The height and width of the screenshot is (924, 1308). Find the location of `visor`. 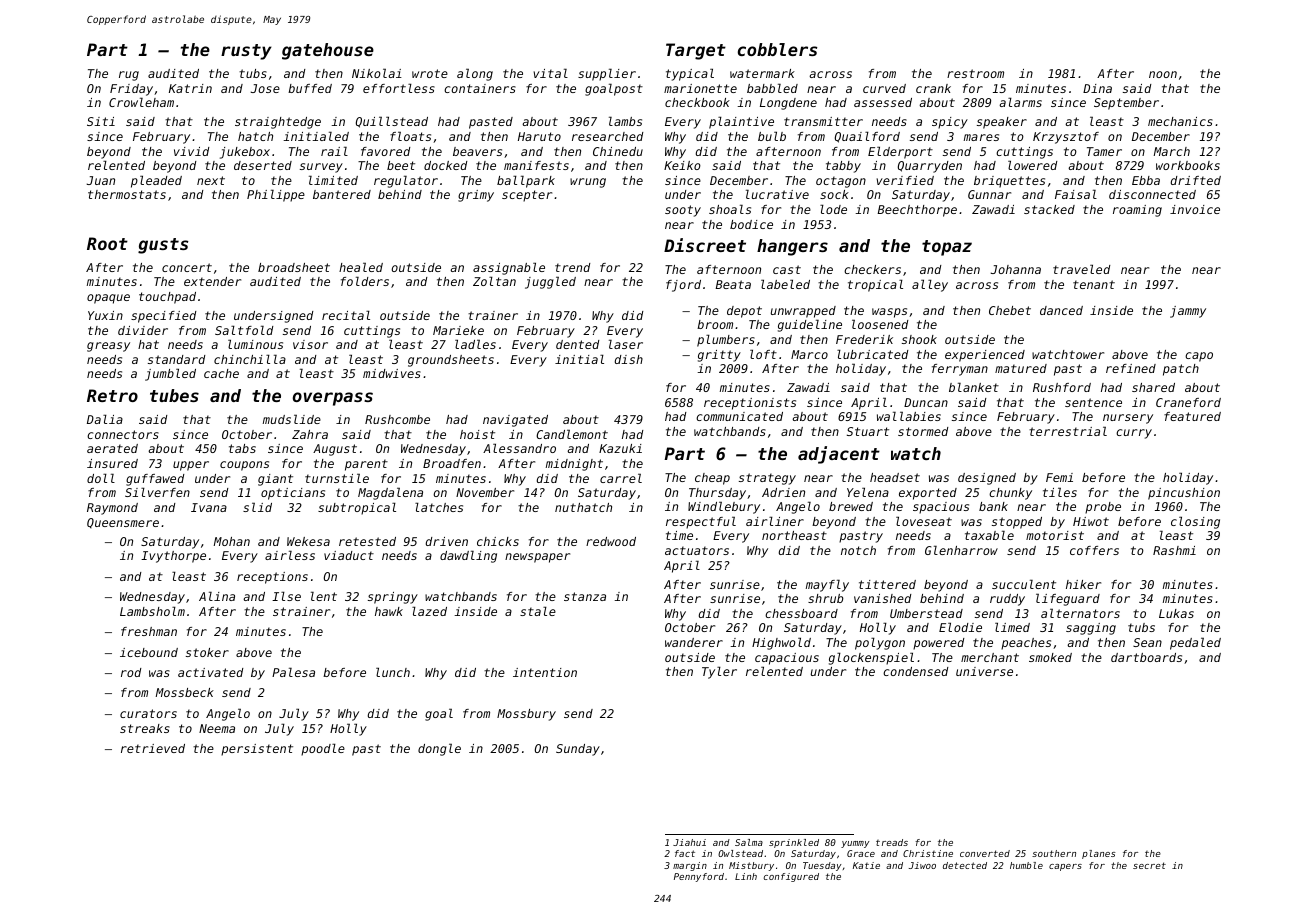

visor is located at coordinates (310, 344).
